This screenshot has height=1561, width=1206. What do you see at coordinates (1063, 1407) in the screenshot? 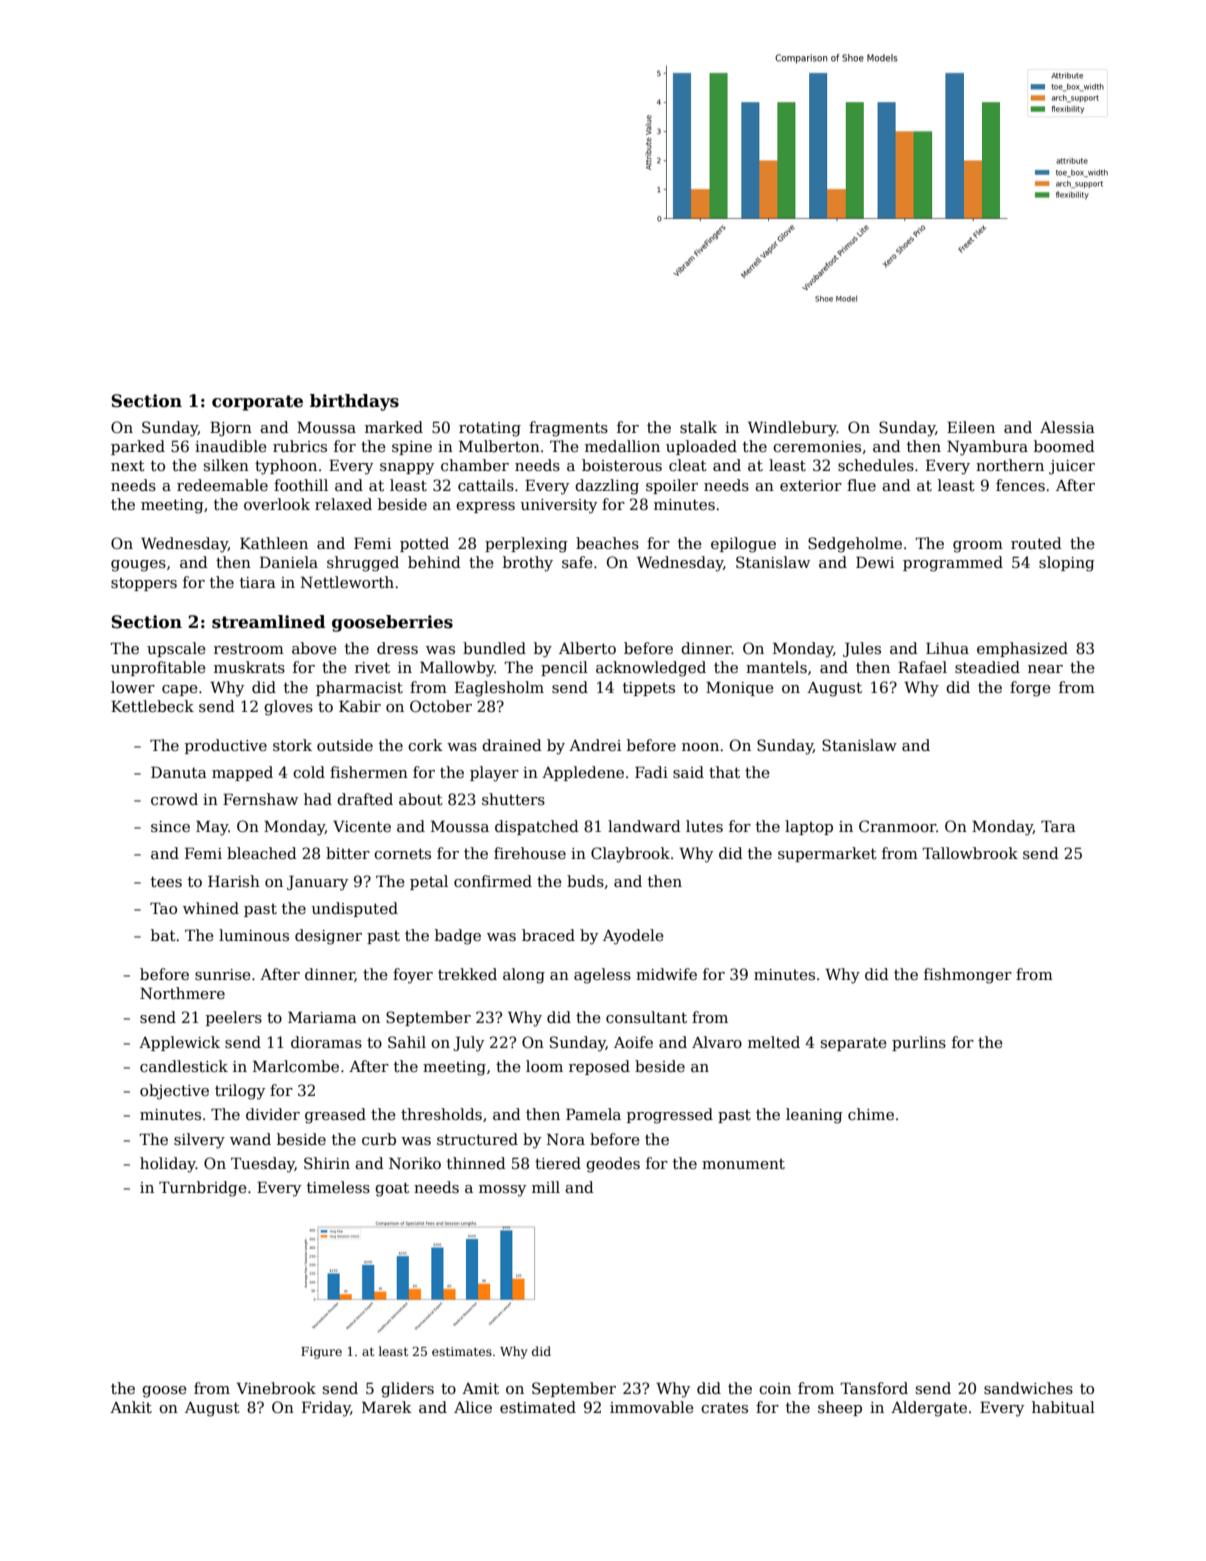
I see `habitual` at bounding box center [1063, 1407].
